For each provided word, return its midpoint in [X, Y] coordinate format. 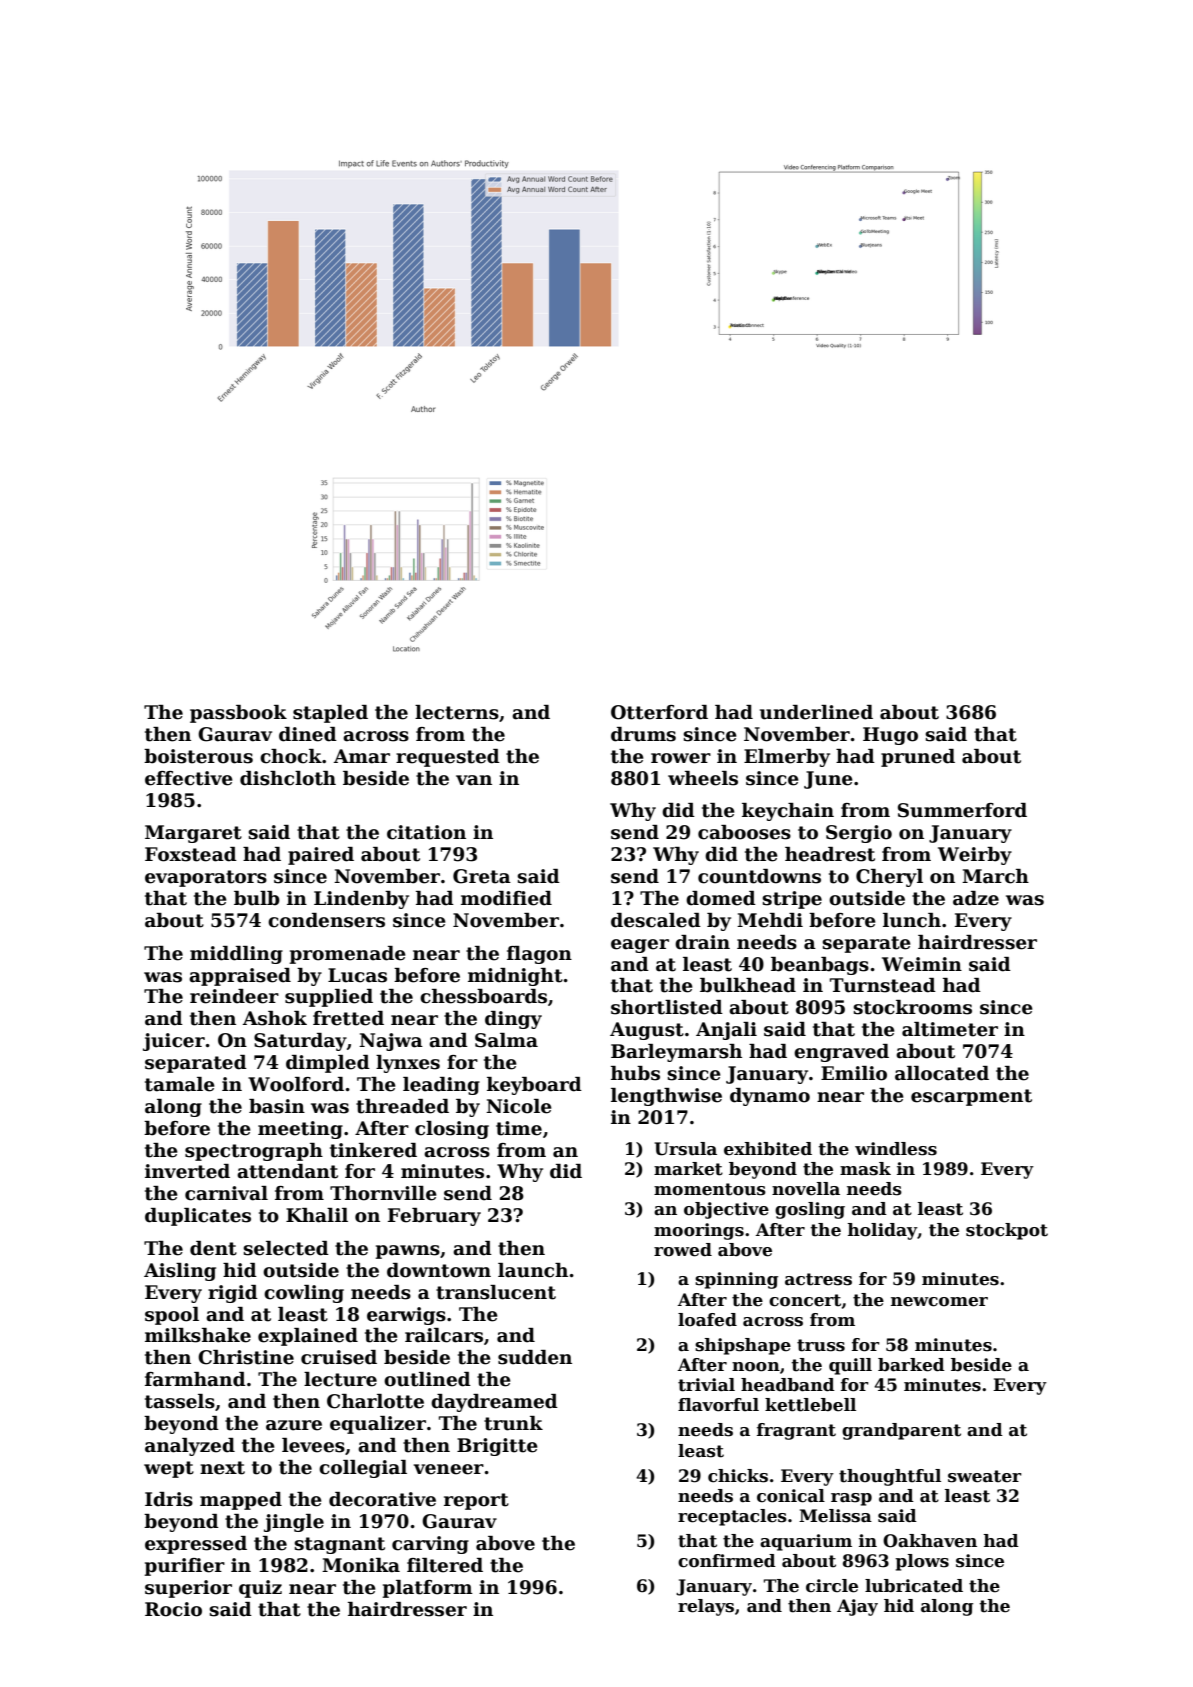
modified [506, 898]
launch [533, 1270]
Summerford [962, 810]
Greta [482, 876]
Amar [362, 756]
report [476, 1501]
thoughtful [890, 1477]
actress [818, 1279]
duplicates [198, 1217]
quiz [260, 1589]
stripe [792, 900]
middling [236, 955]
